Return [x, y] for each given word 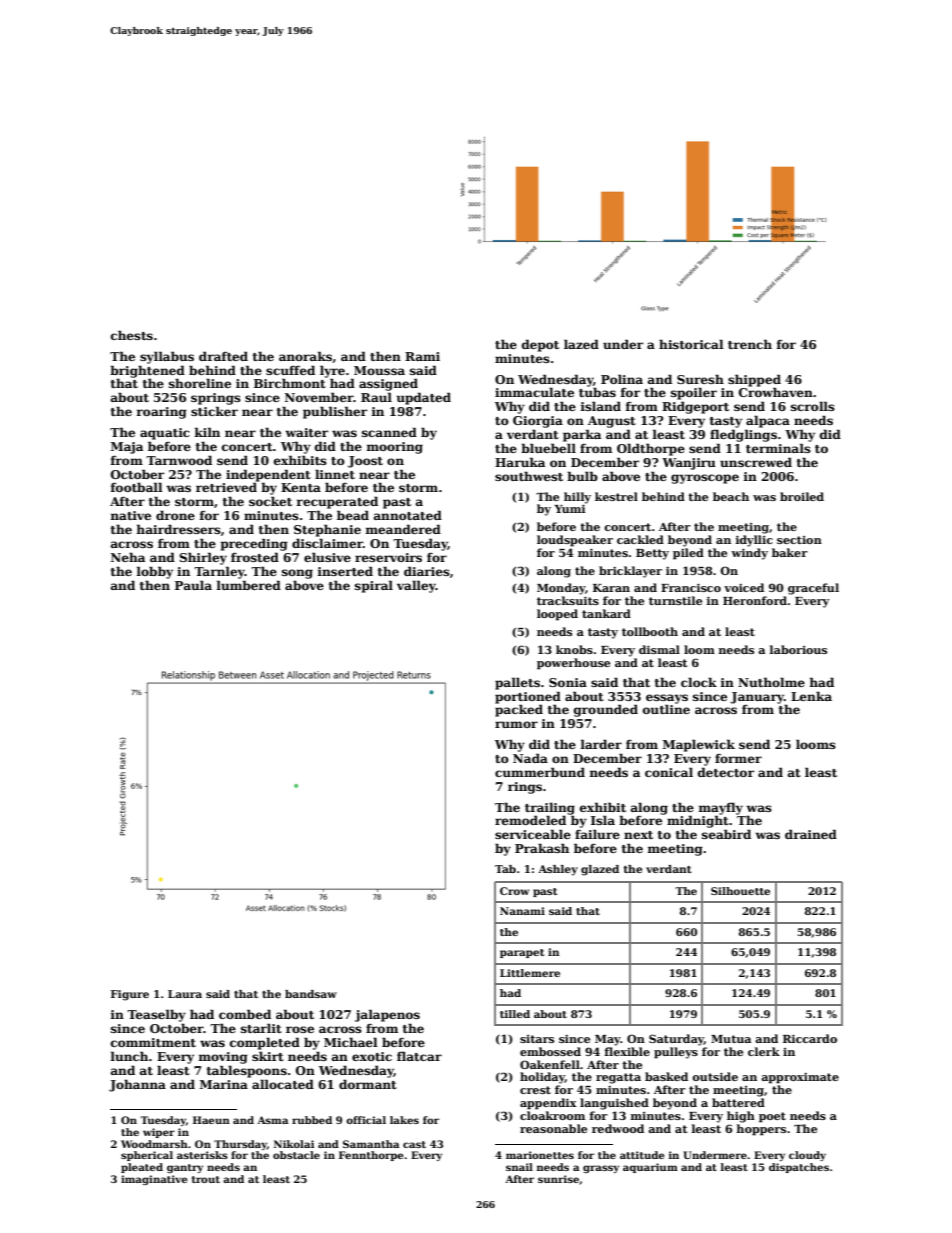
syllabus [167, 357]
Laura [185, 994]
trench [750, 344]
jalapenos [387, 1015]
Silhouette [740, 891]
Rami [422, 356]
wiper [159, 1133]
